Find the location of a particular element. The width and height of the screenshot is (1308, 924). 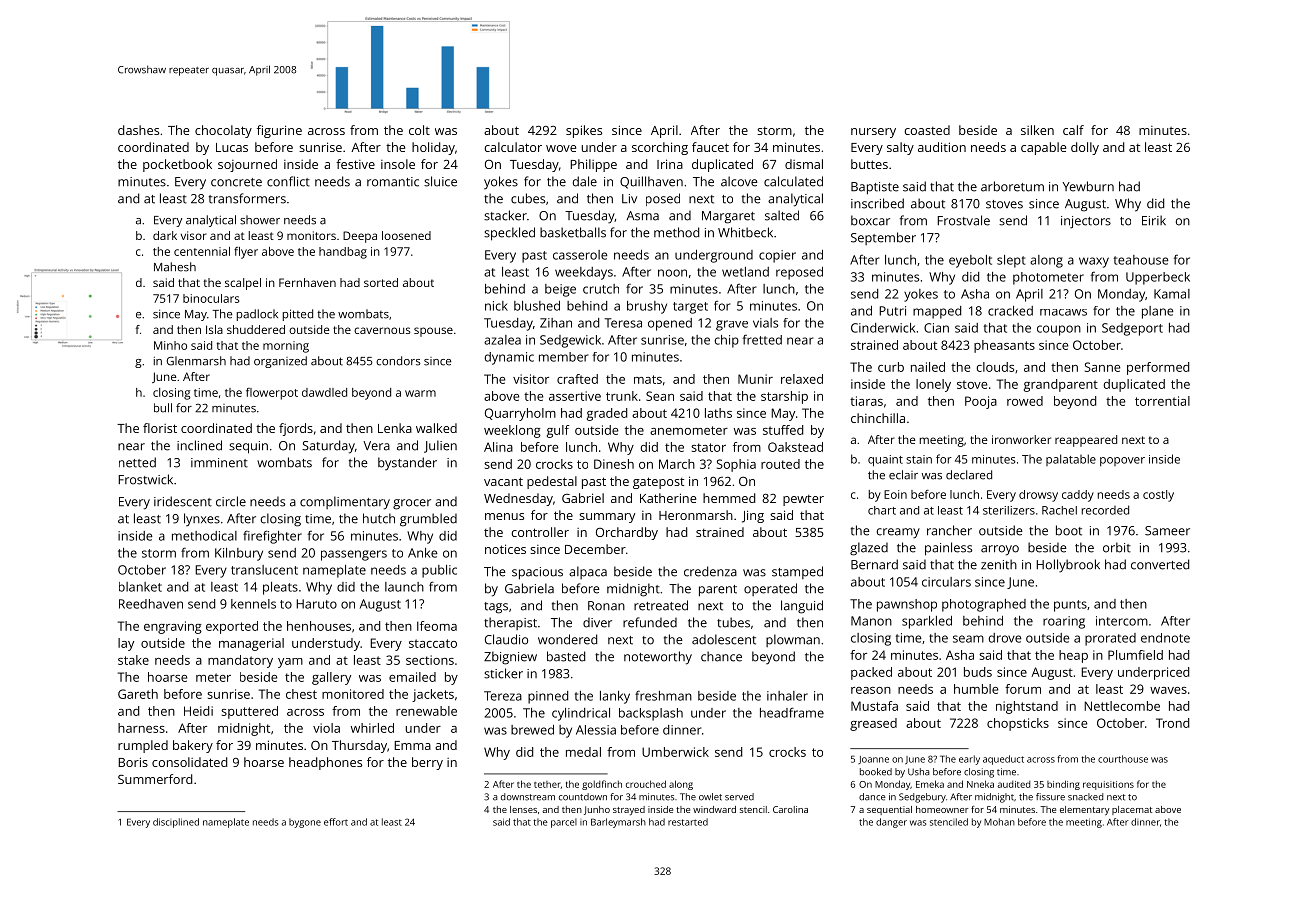

Sameer is located at coordinates (1167, 531).
